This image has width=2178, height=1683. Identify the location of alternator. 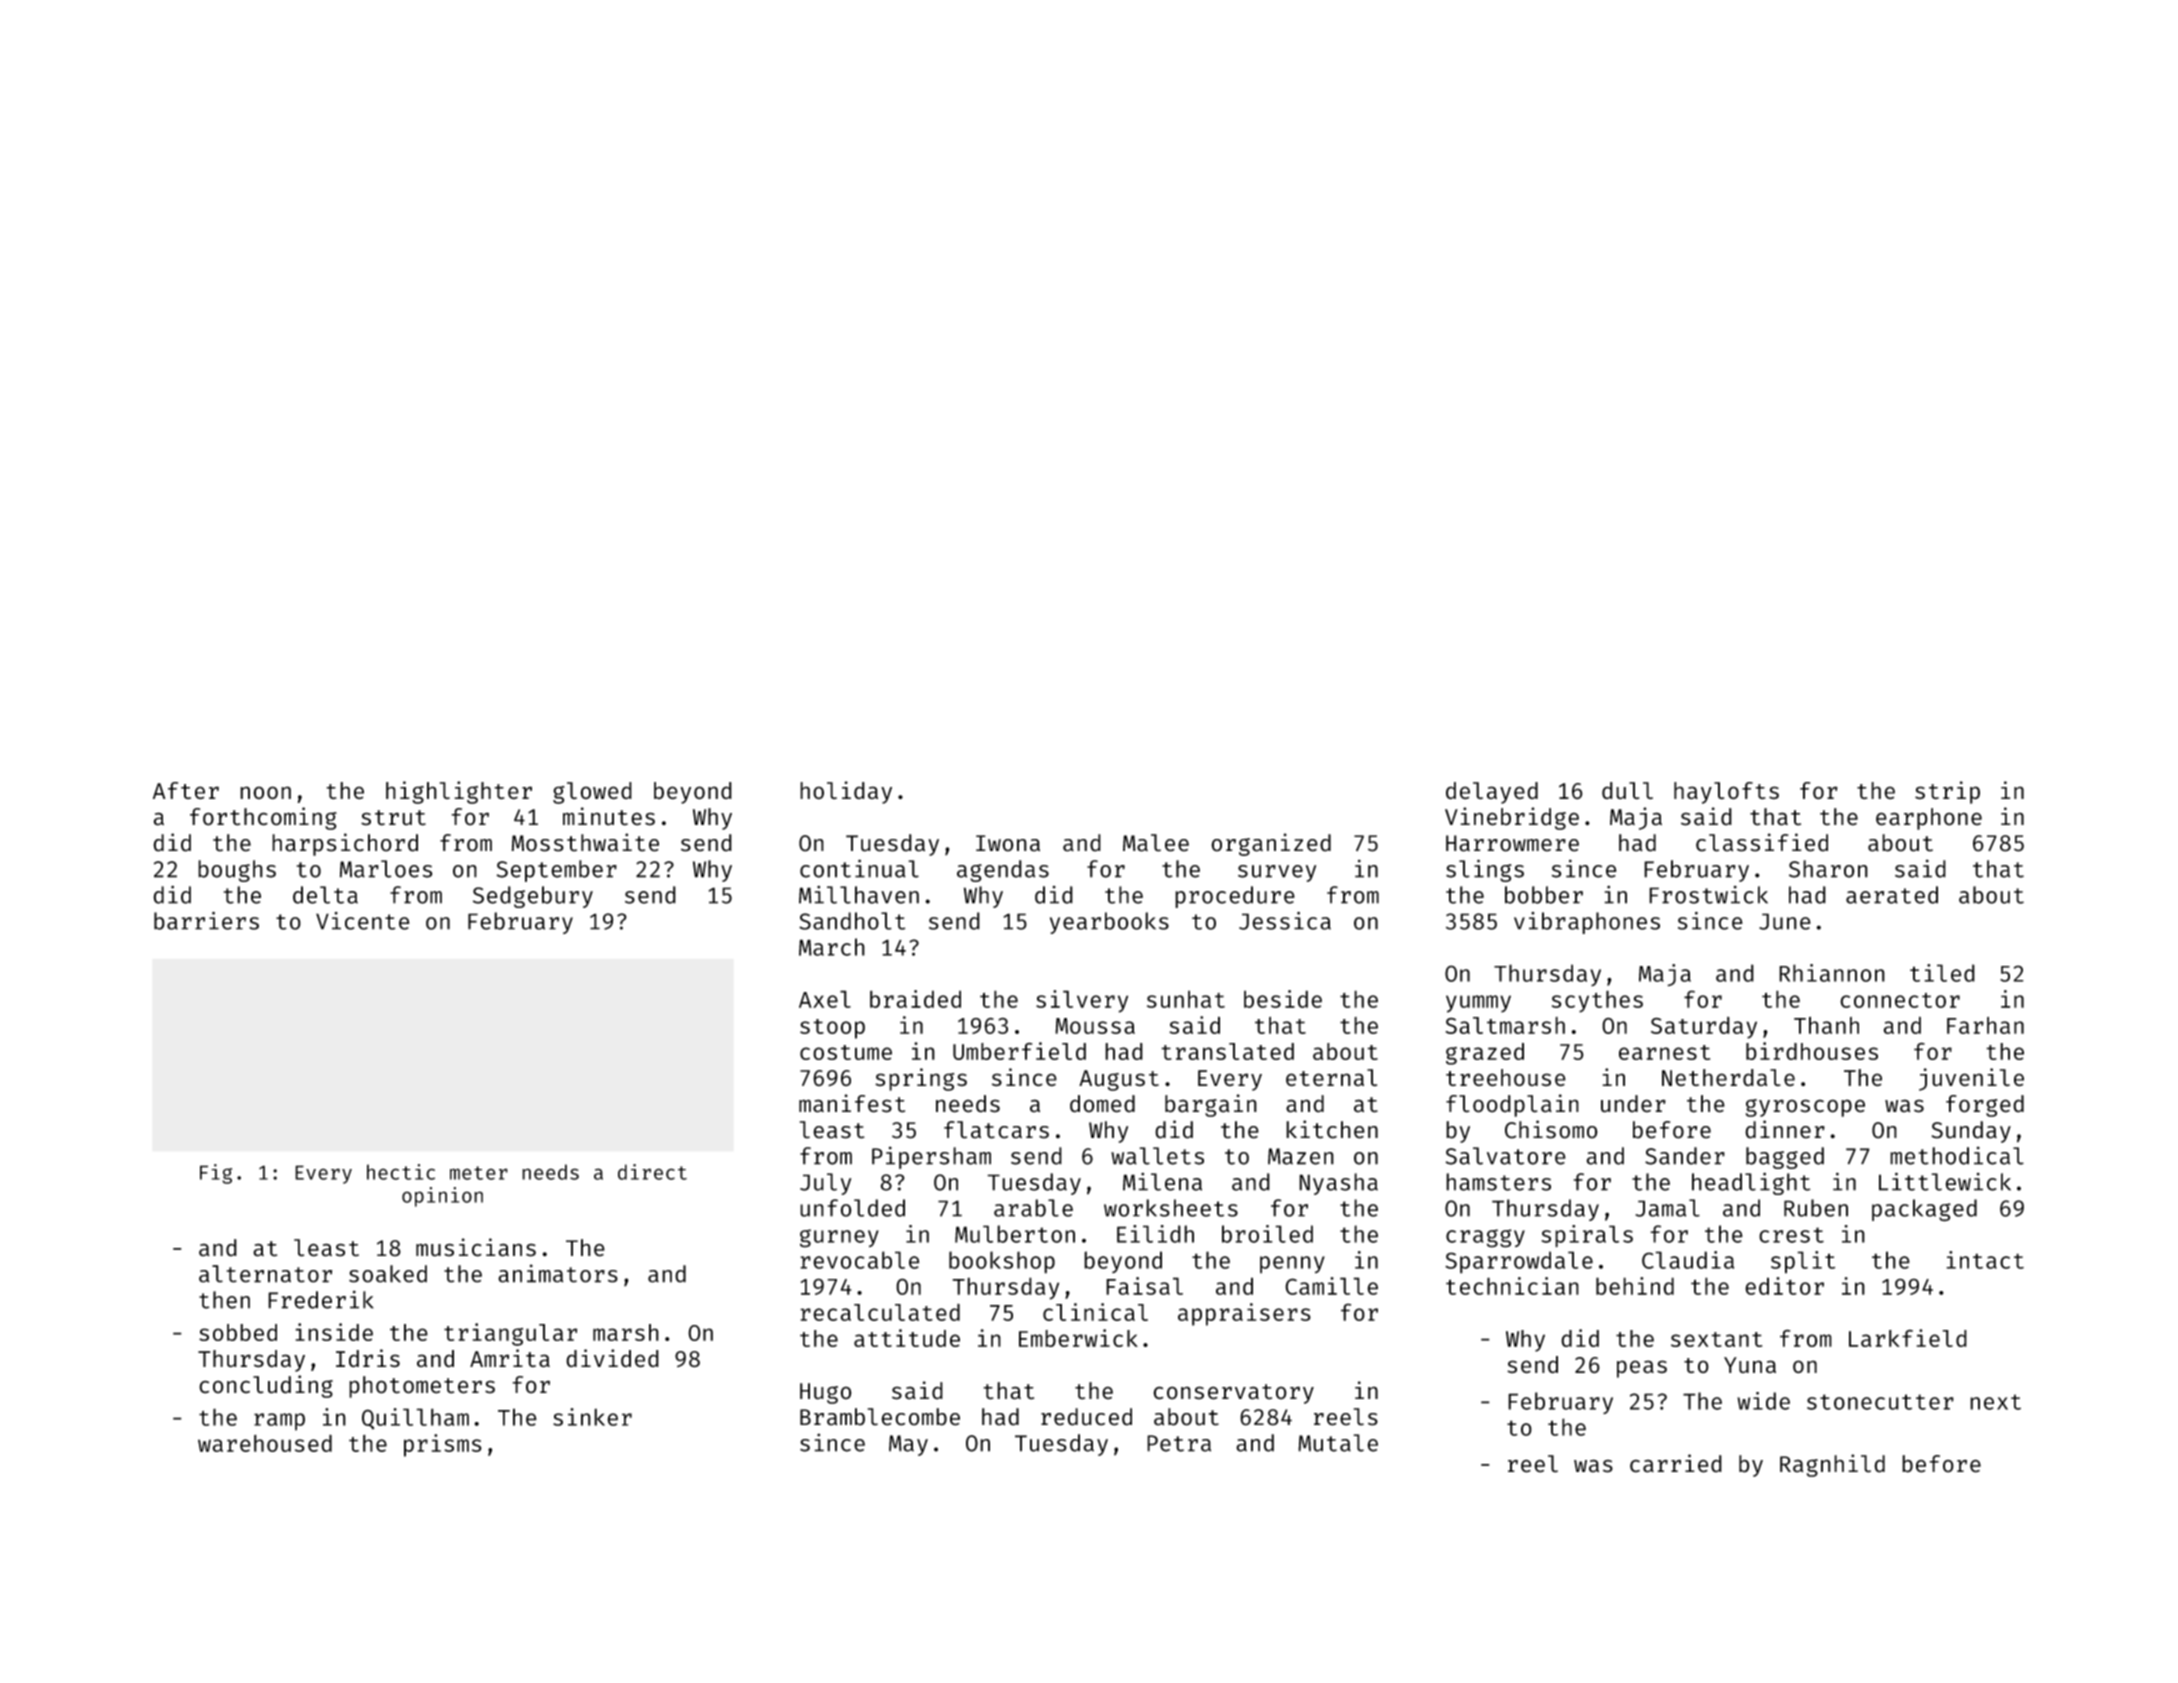
(265, 1274).
